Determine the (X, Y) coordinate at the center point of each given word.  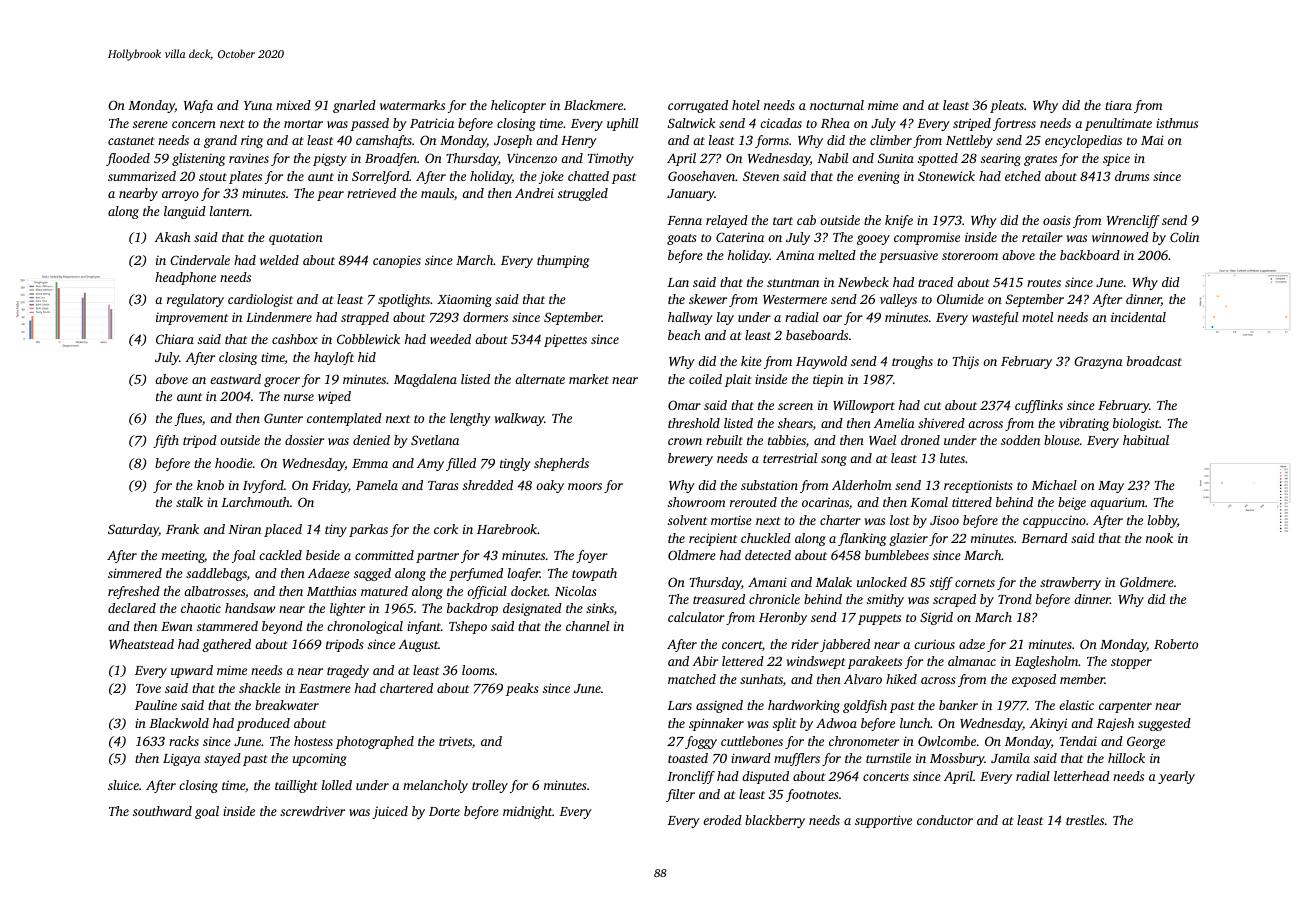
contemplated (344, 419)
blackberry (775, 821)
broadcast (1154, 361)
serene (150, 124)
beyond (282, 627)
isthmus (1177, 123)
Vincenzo (532, 158)
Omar (684, 405)
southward (162, 811)
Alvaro (863, 679)
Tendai (1078, 741)
